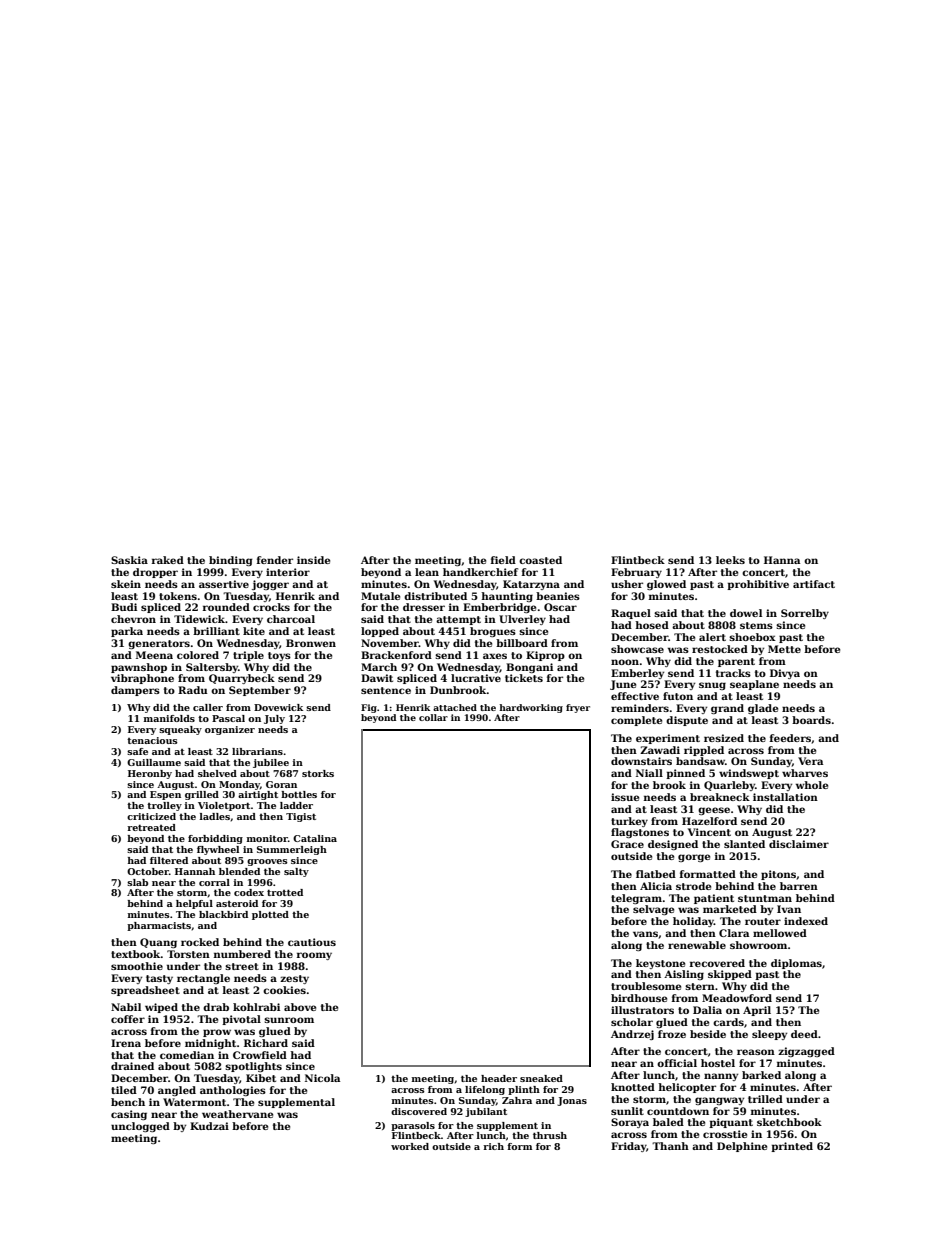 The width and height of the screenshot is (952, 1233). Describe the element at coordinates (730, 909) in the screenshot. I see `marketed` at that location.
